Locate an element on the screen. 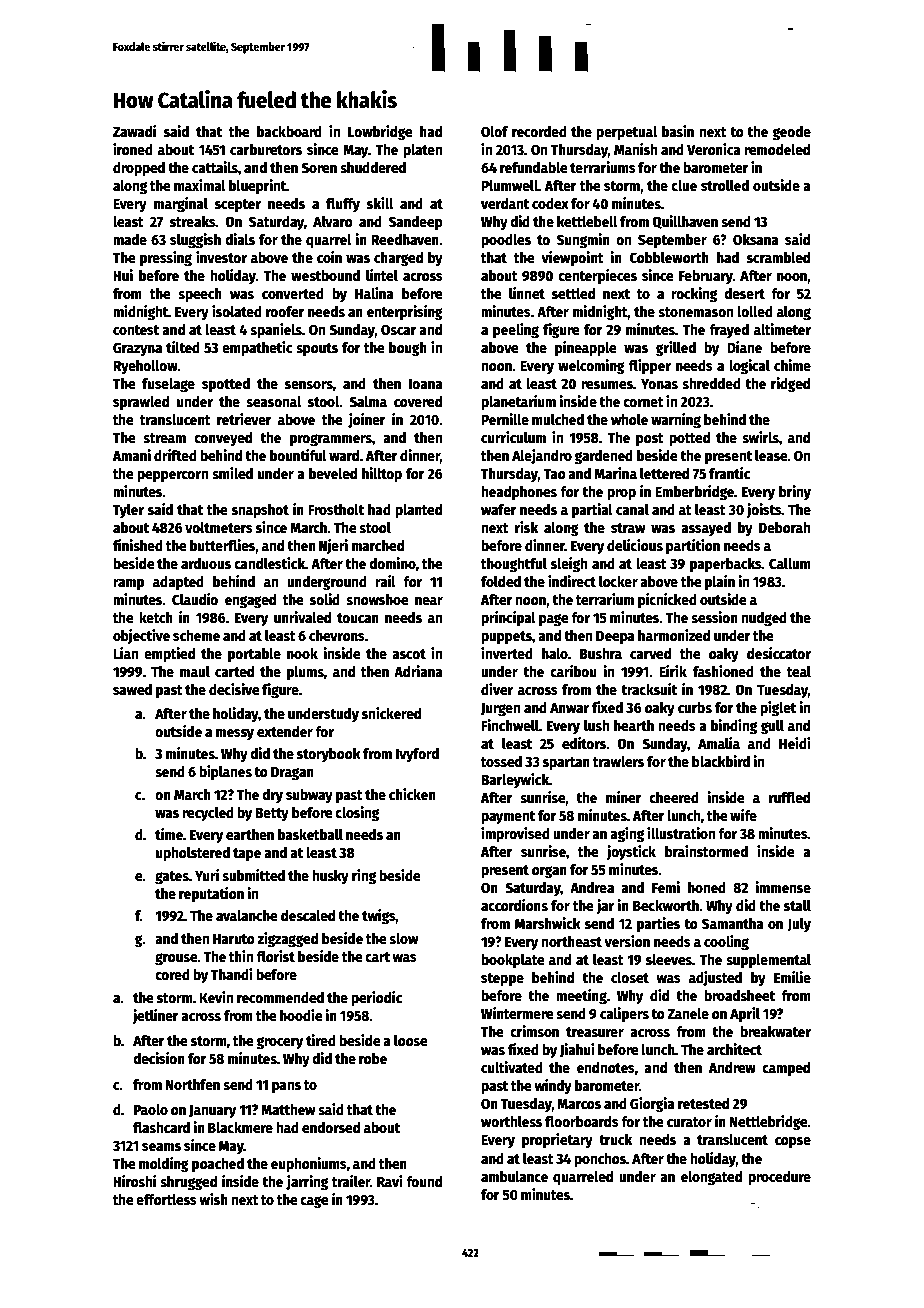  Zawadi is located at coordinates (134, 131).
